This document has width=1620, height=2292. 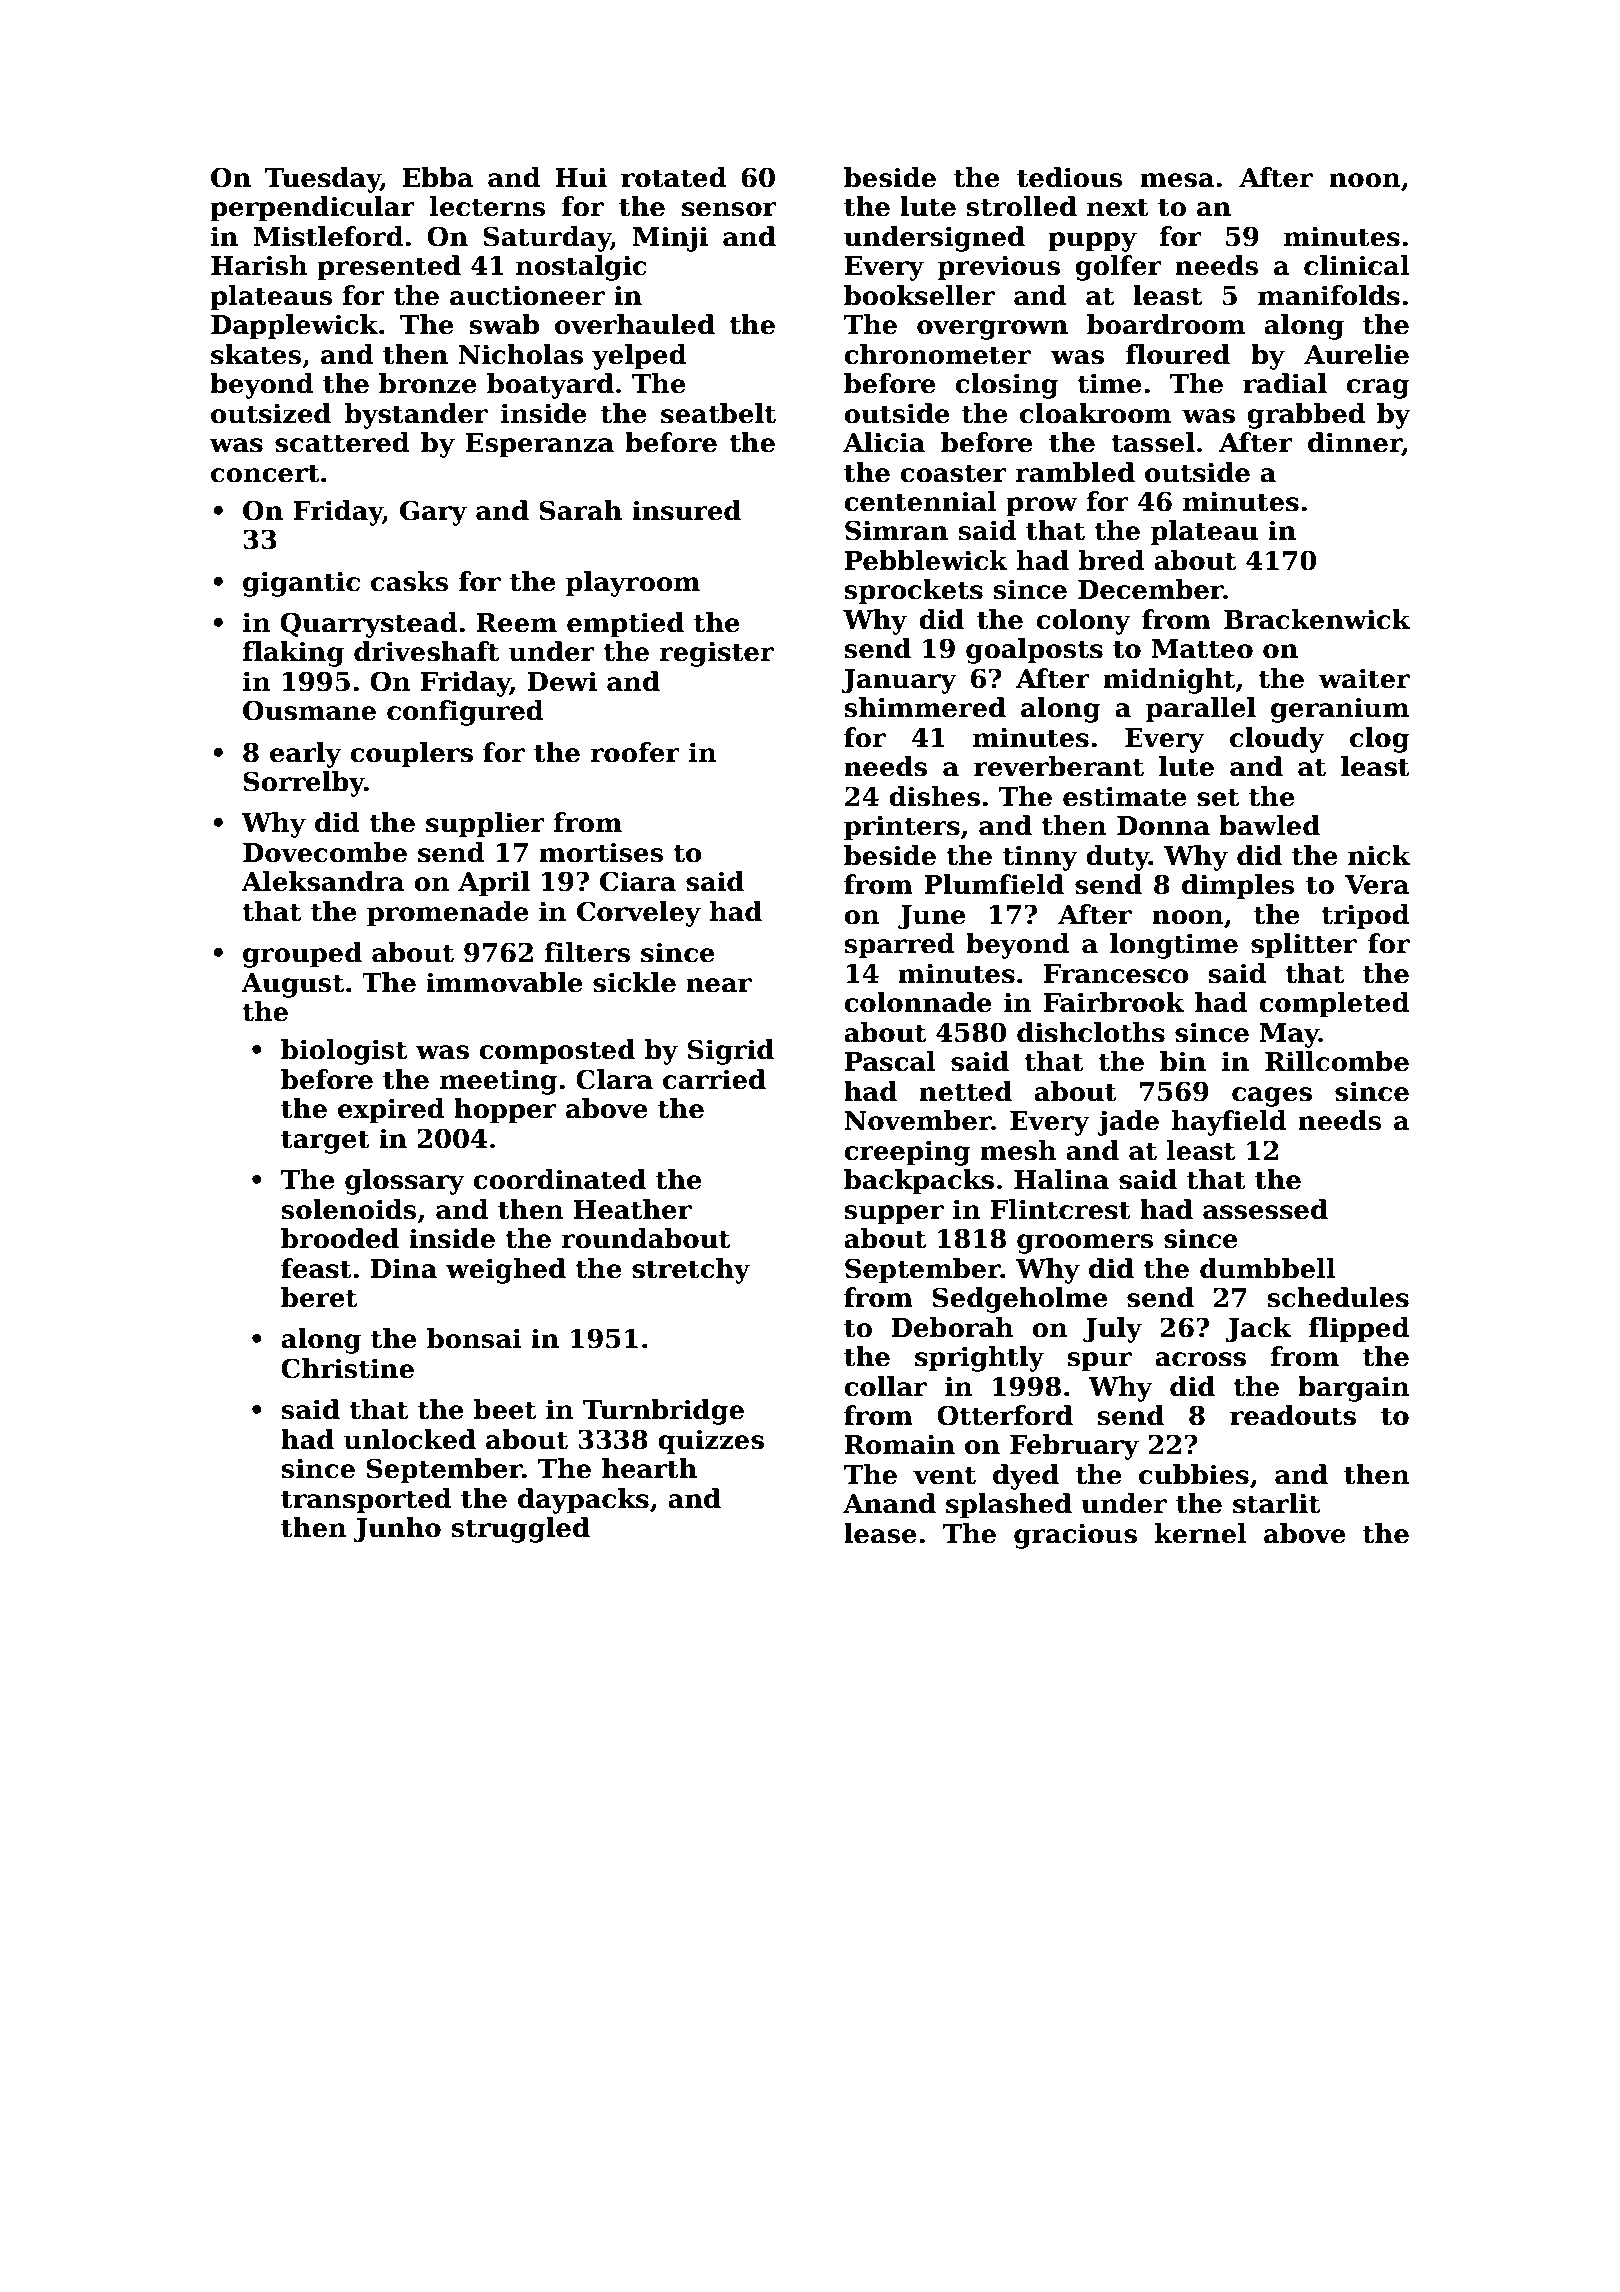 What do you see at coordinates (1277, 740) in the document?
I see `cloudy` at bounding box center [1277, 740].
